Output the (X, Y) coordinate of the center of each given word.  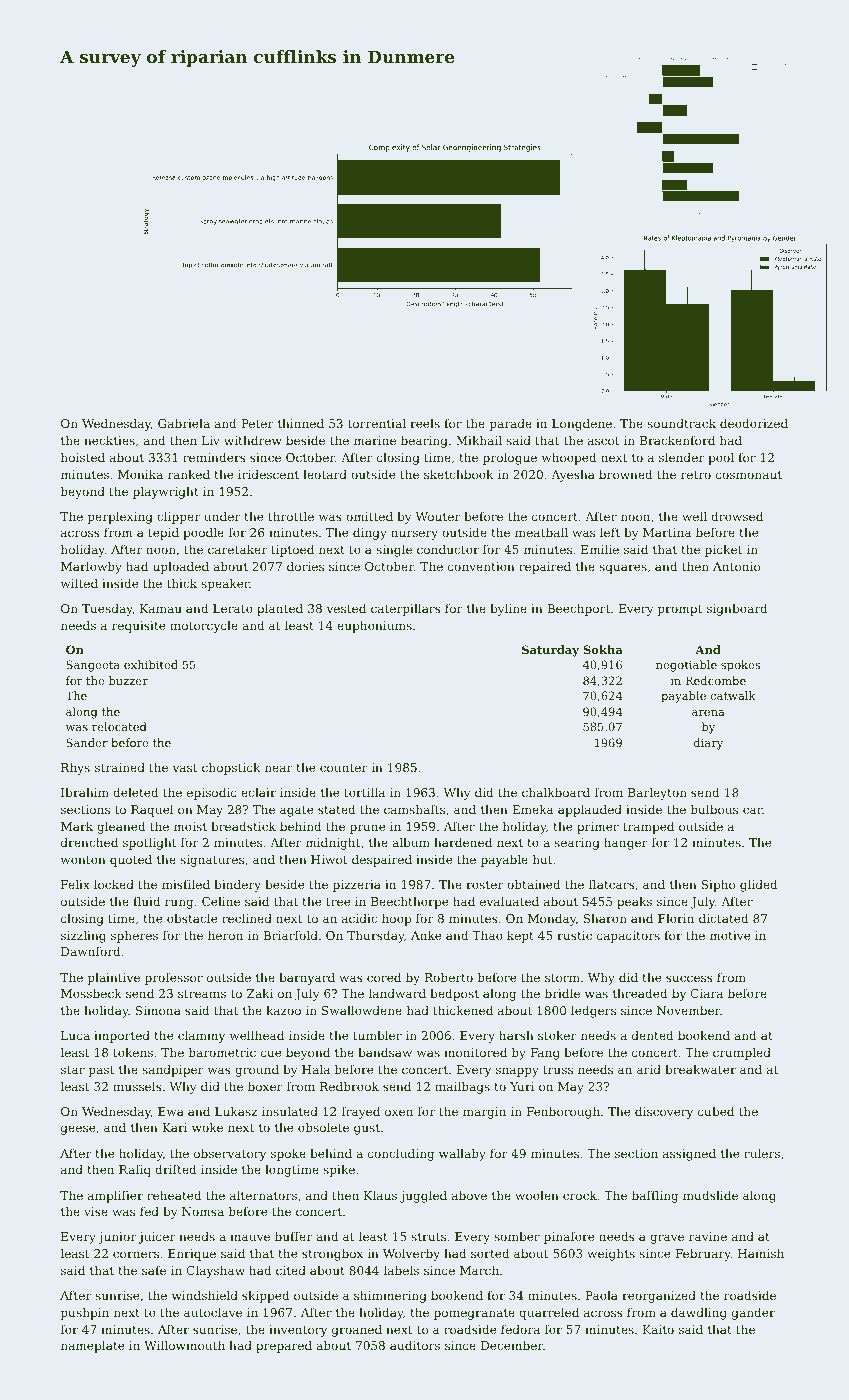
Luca (75, 1035)
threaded (640, 993)
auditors (415, 1345)
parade (511, 425)
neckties (109, 440)
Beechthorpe (410, 903)
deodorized (754, 423)
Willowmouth (184, 1345)
